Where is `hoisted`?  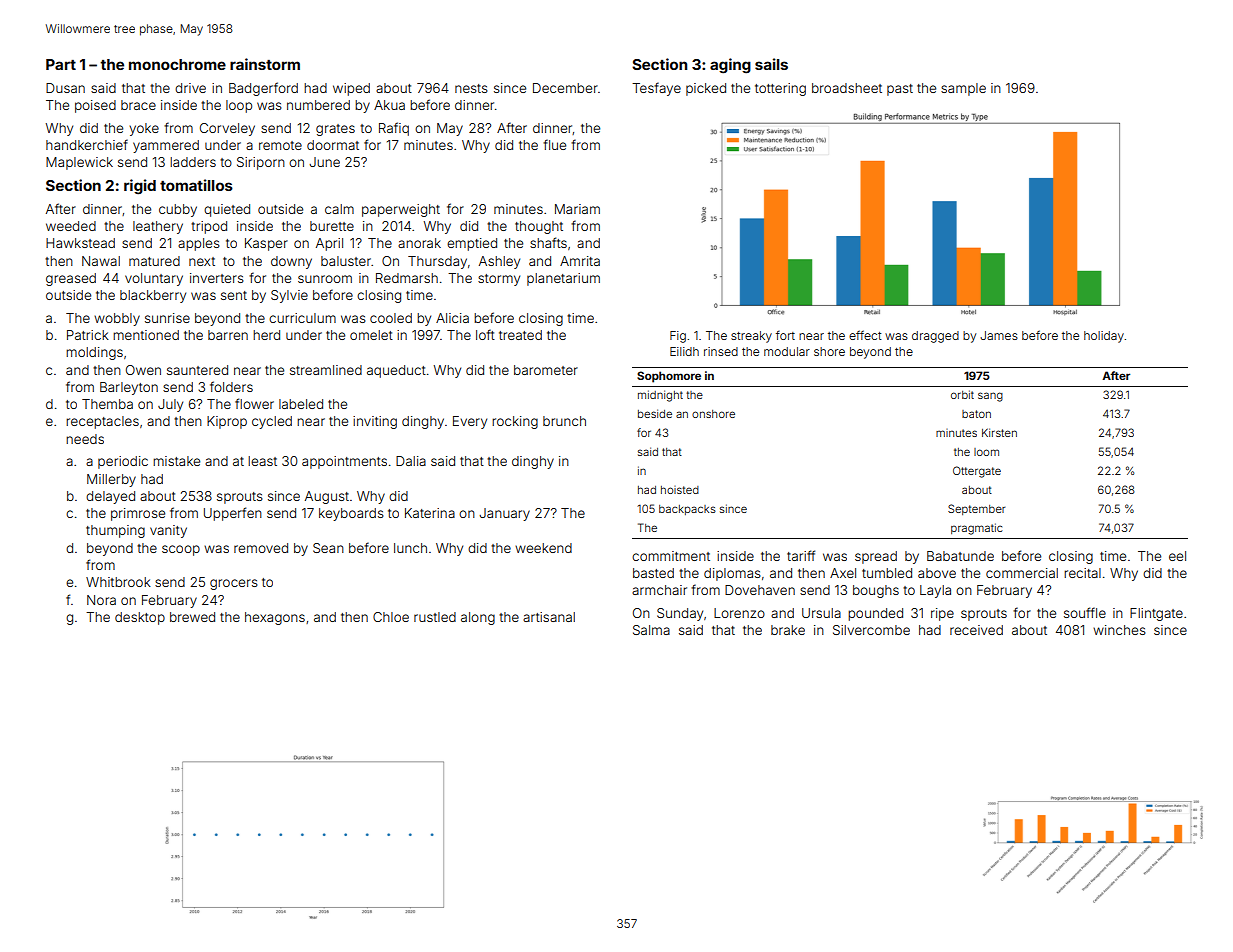
hoisted is located at coordinates (680, 490).
